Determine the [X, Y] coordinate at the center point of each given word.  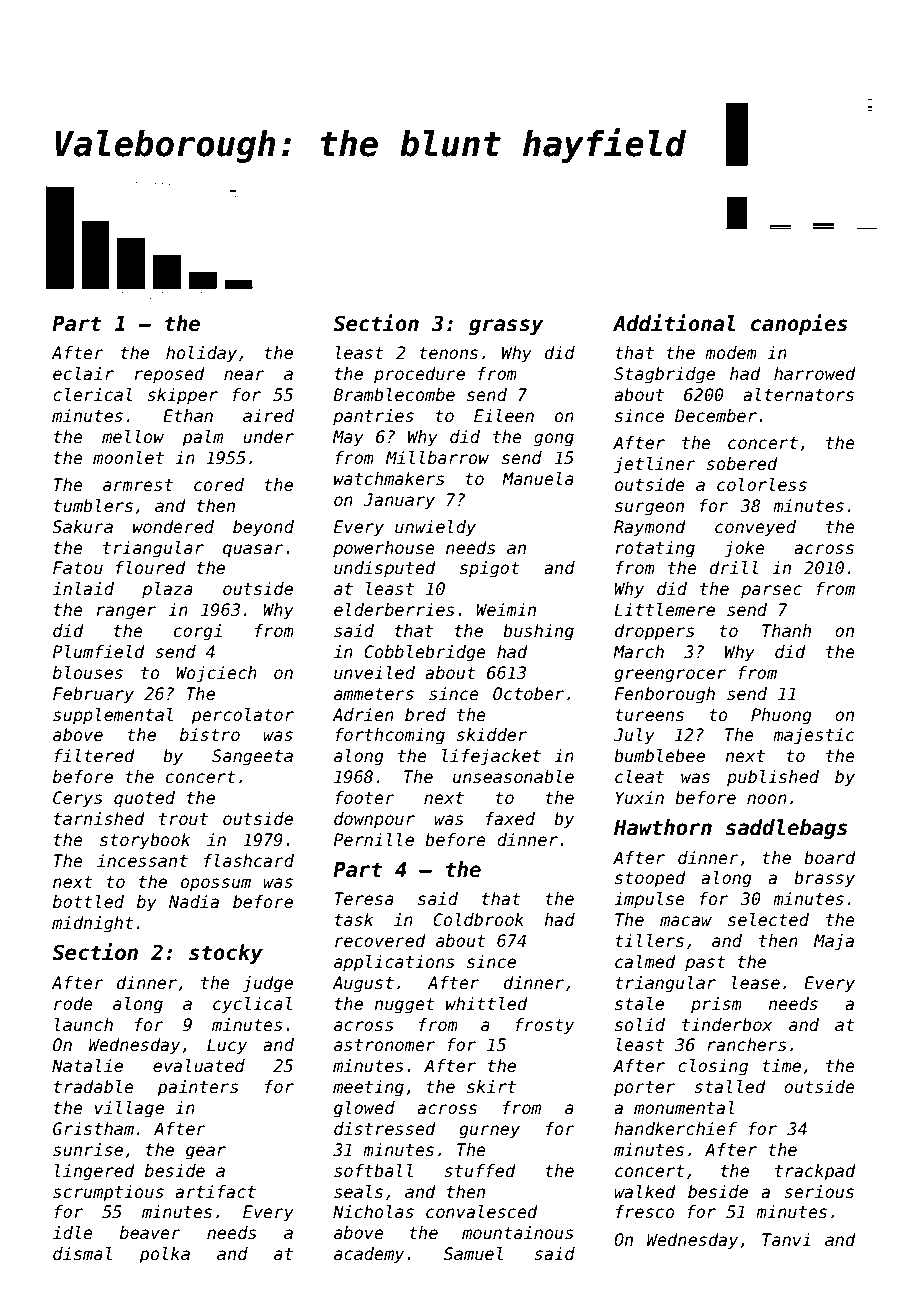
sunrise [88, 1150]
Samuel [473, 1254]
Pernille [374, 840]
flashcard [249, 861]
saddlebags [787, 829]
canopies [799, 324]
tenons [448, 353]
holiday [201, 354]
